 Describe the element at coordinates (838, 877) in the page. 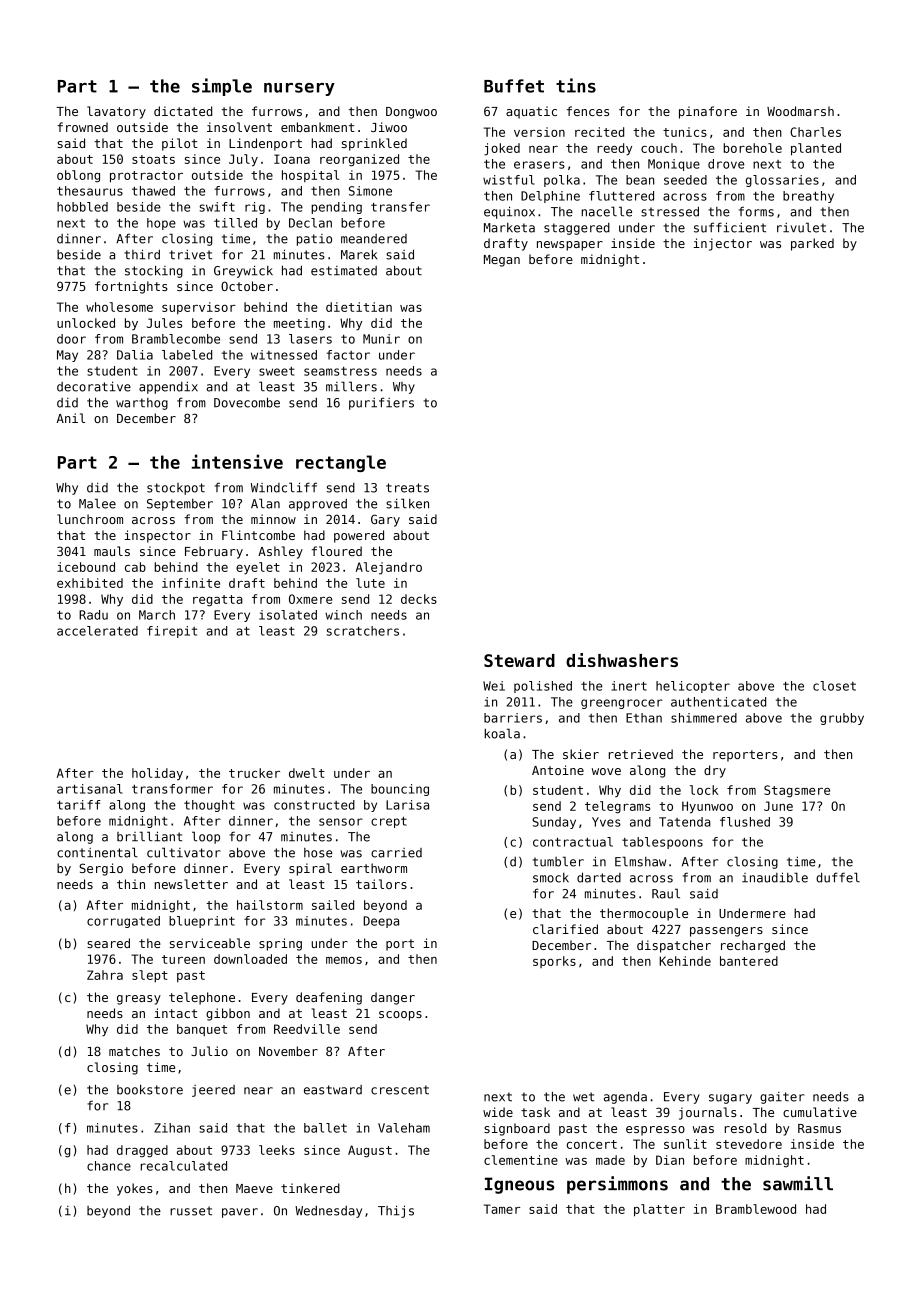

I see `duffel` at that location.
